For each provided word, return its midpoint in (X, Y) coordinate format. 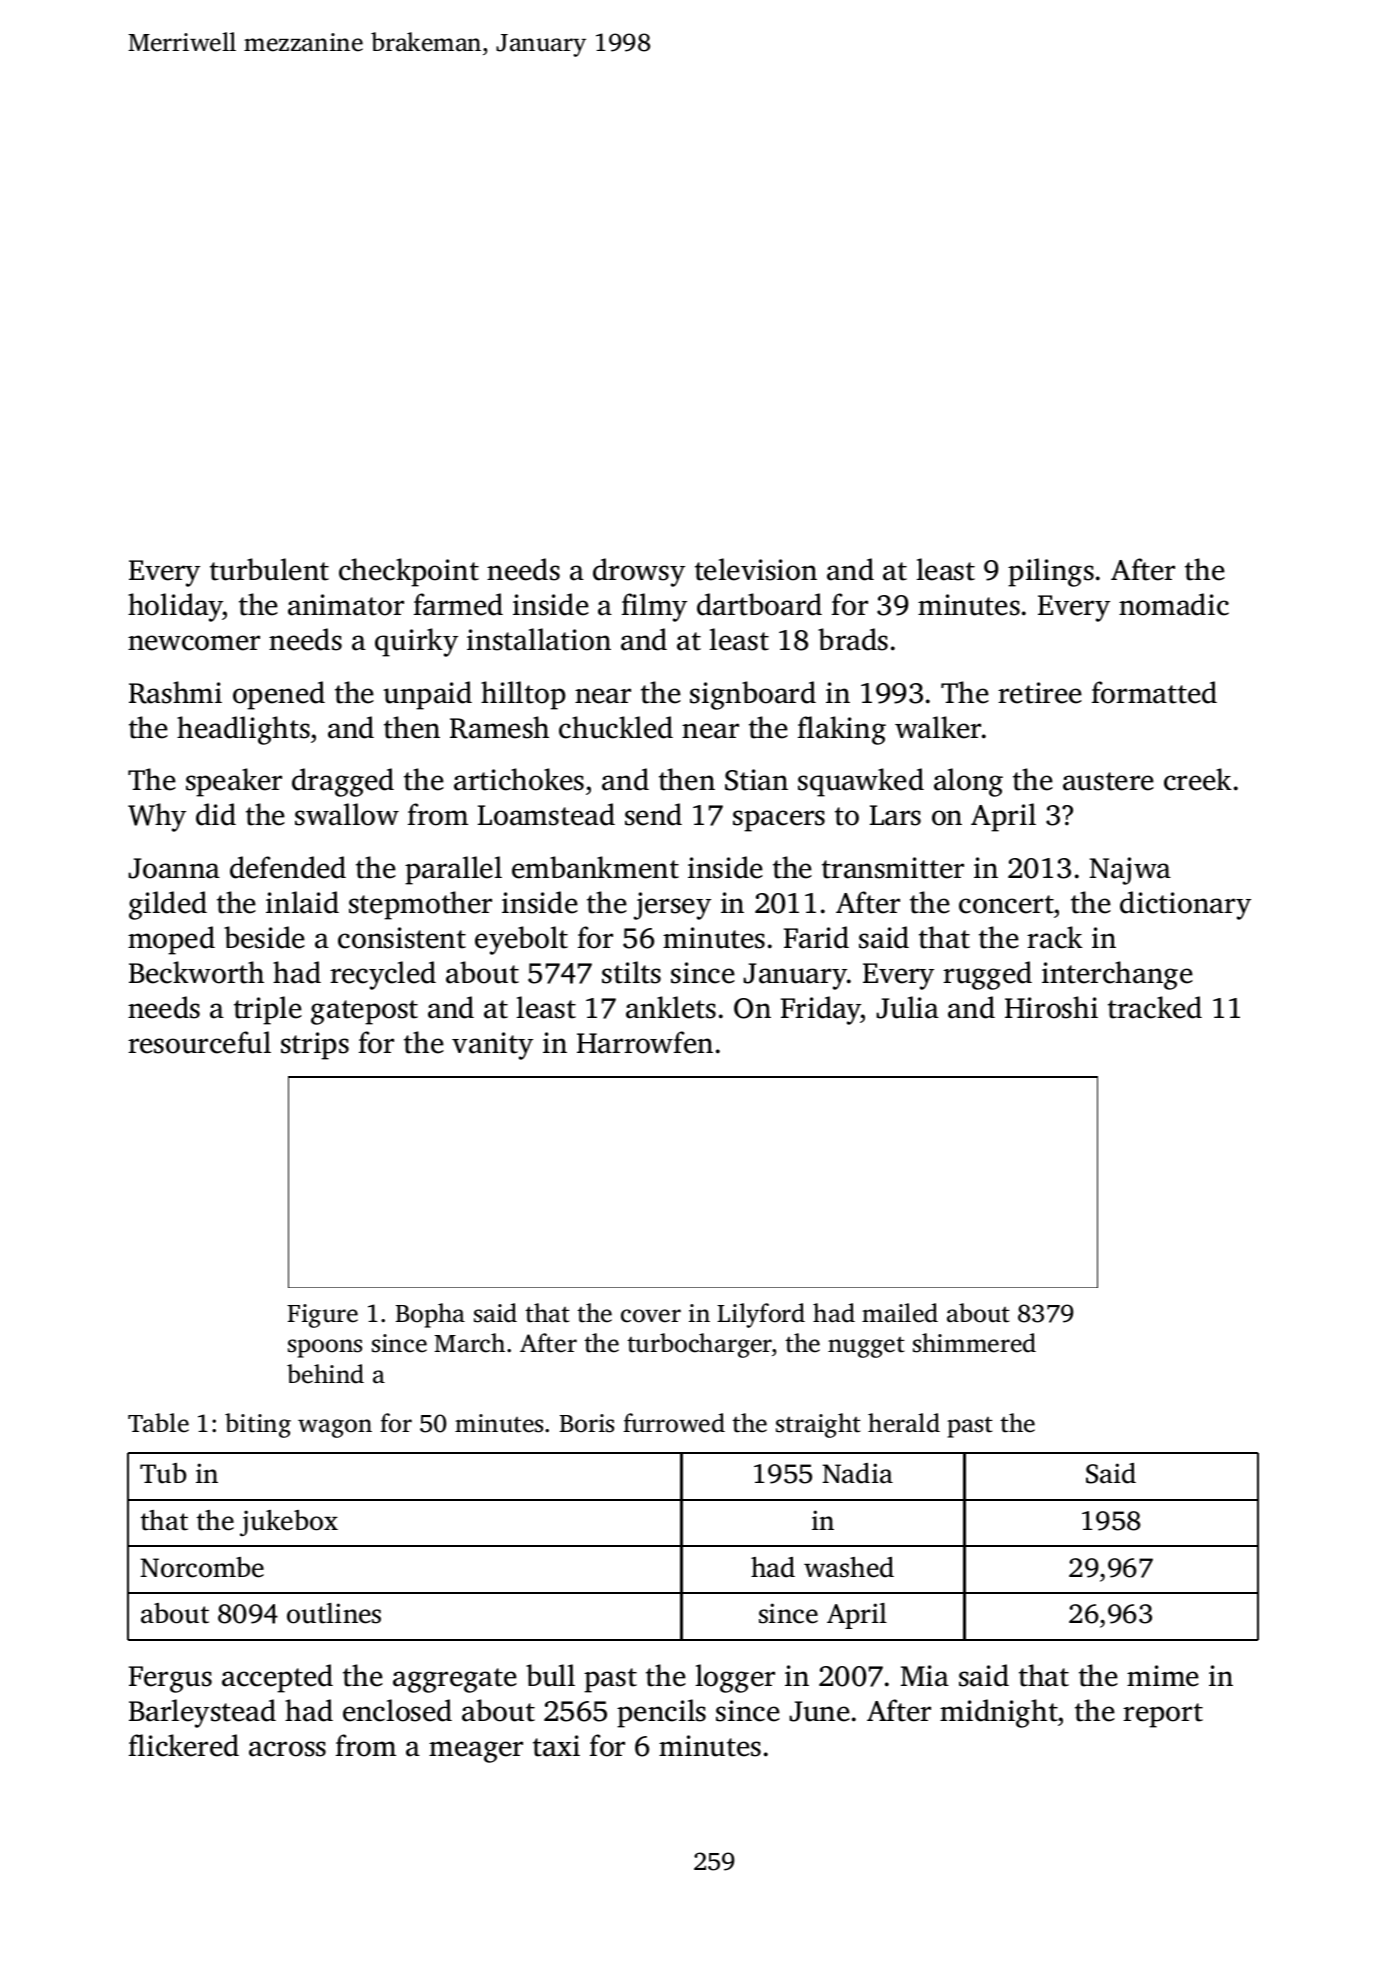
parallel (453, 870)
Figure (322, 1316)
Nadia (857, 1473)
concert (1006, 904)
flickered (184, 1745)
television (756, 569)
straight (818, 1425)
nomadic (1174, 604)
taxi (556, 1746)
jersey (672, 906)
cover (651, 1316)
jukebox (289, 1523)
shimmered (974, 1343)
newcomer (194, 643)
